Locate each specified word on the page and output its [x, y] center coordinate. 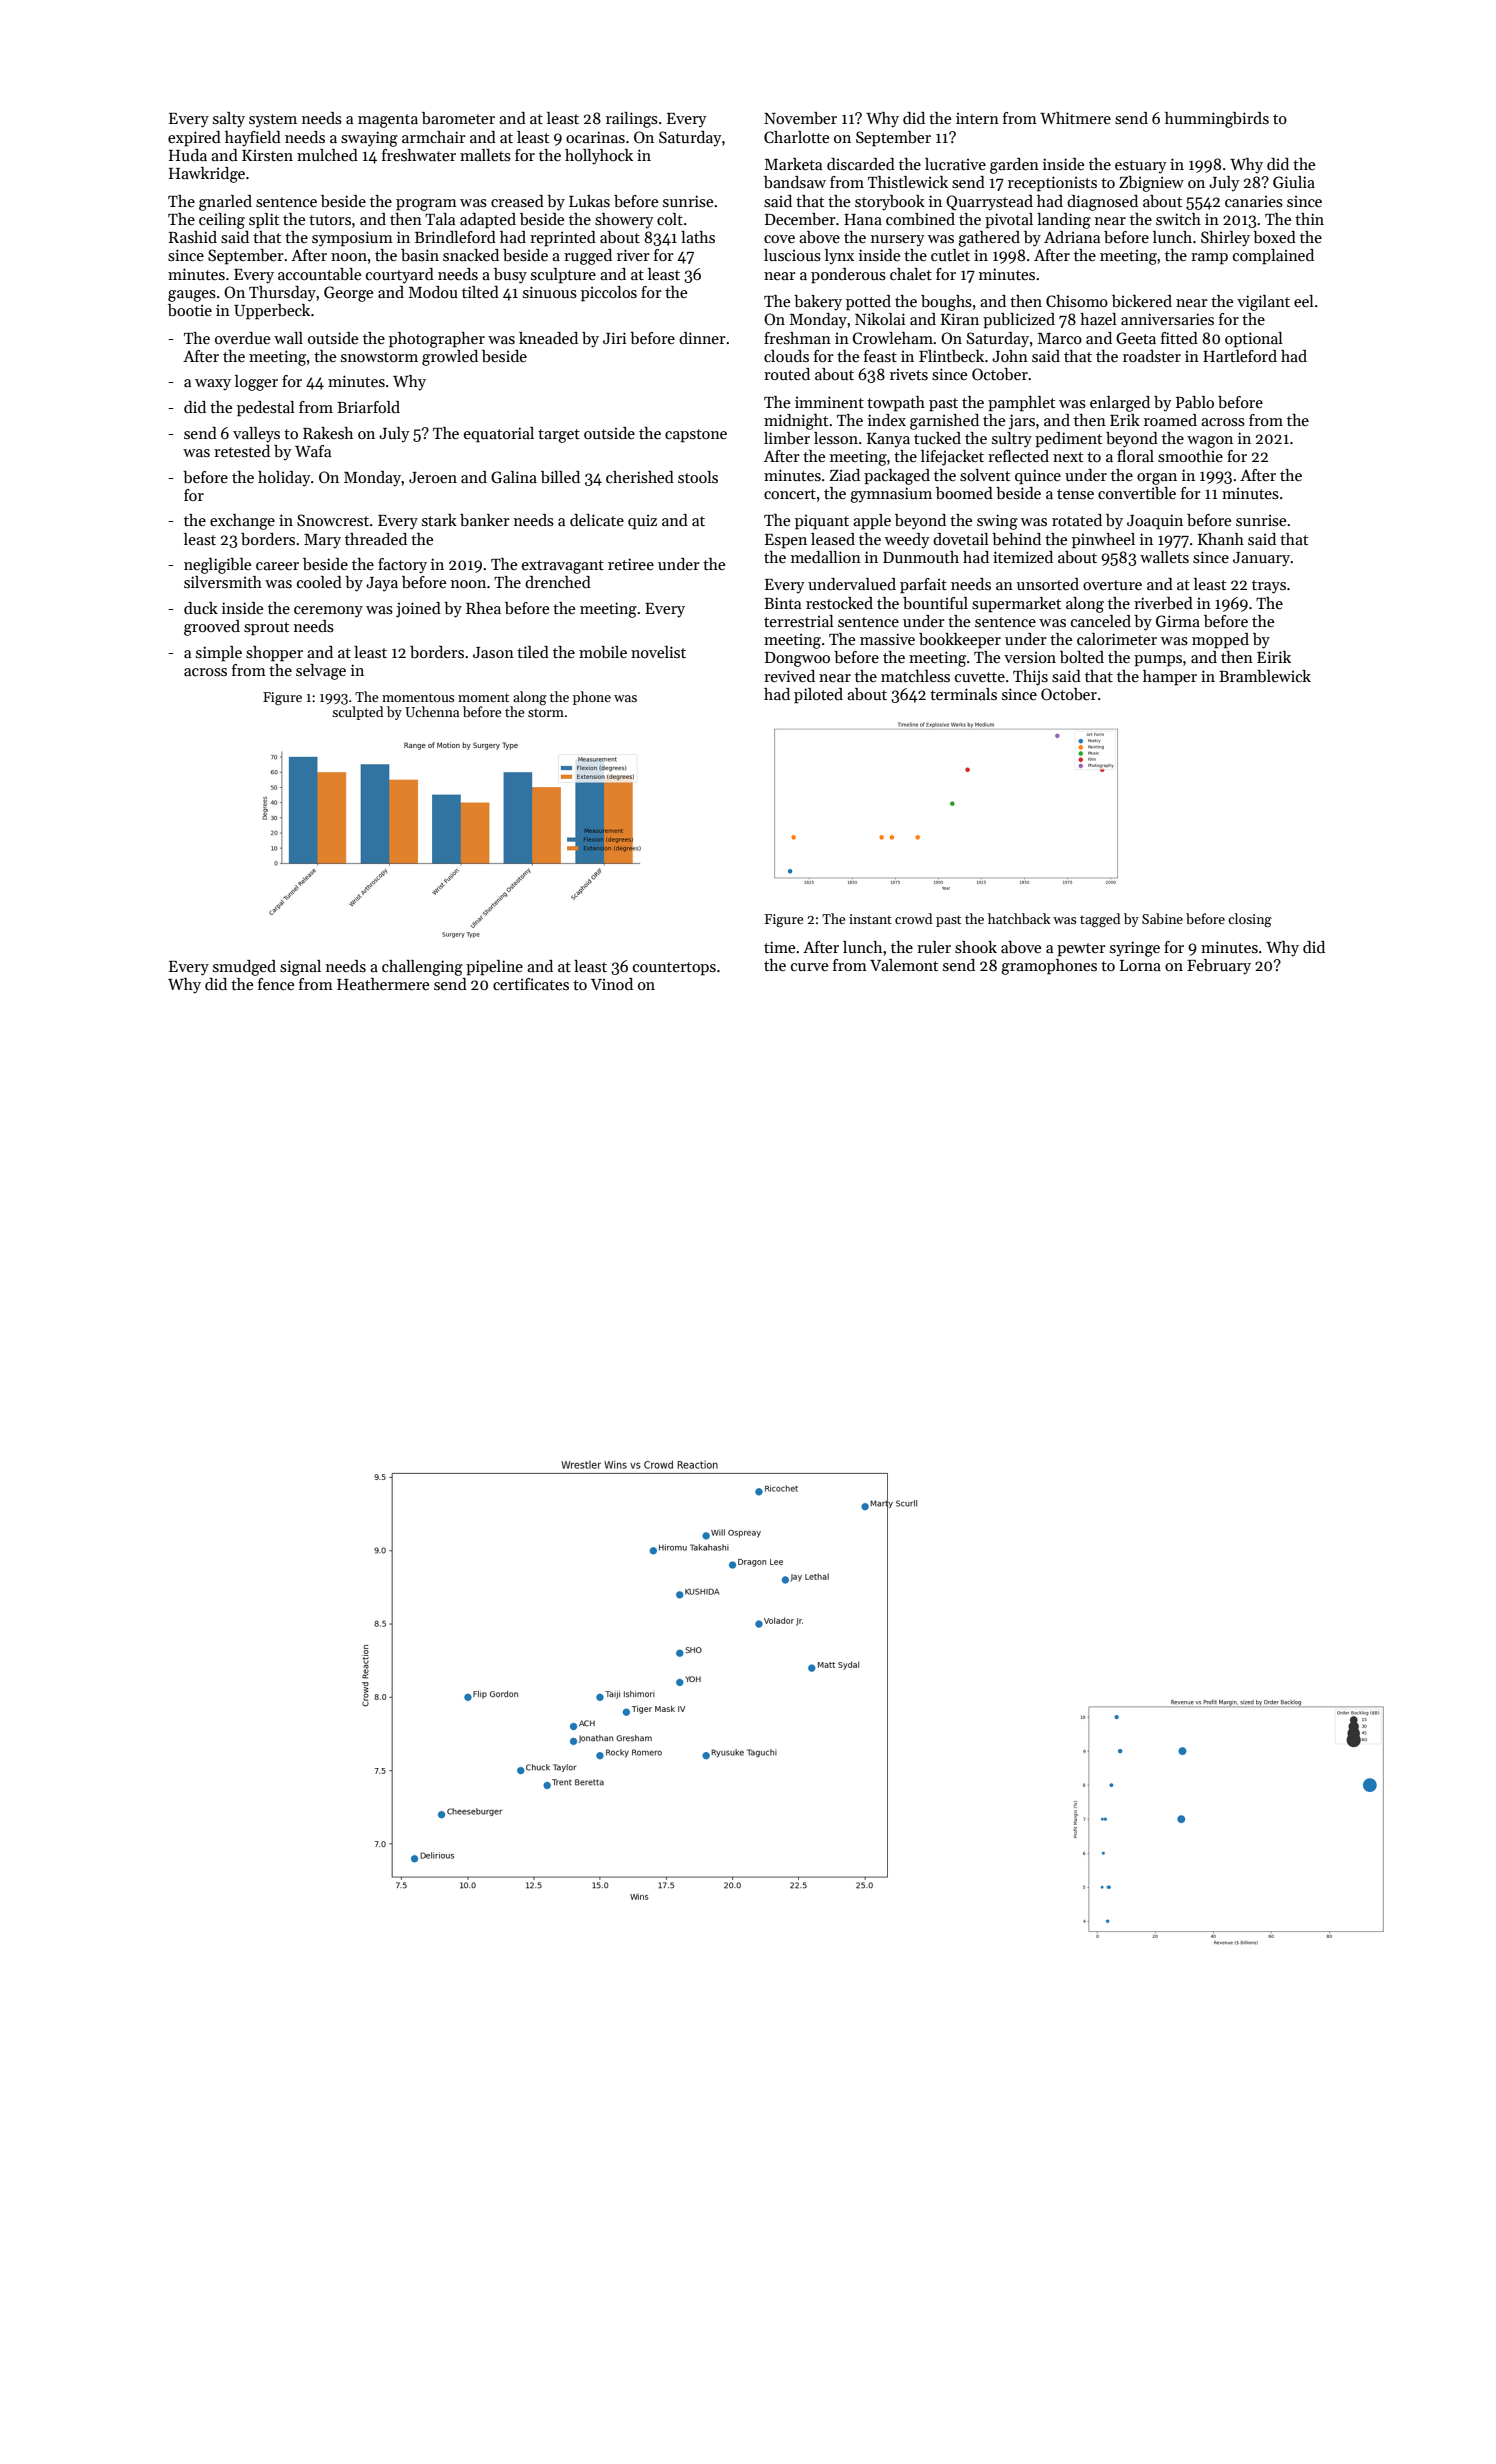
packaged [897, 477]
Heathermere [383, 984]
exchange [242, 522]
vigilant [1263, 303]
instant [870, 919]
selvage [321, 672]
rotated [1077, 520]
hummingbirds [1217, 120]
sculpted [357, 713]
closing [1250, 920]
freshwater [419, 155]
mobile [603, 652]
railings [632, 120]
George [348, 294]
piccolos [609, 294]
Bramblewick [1265, 676]
